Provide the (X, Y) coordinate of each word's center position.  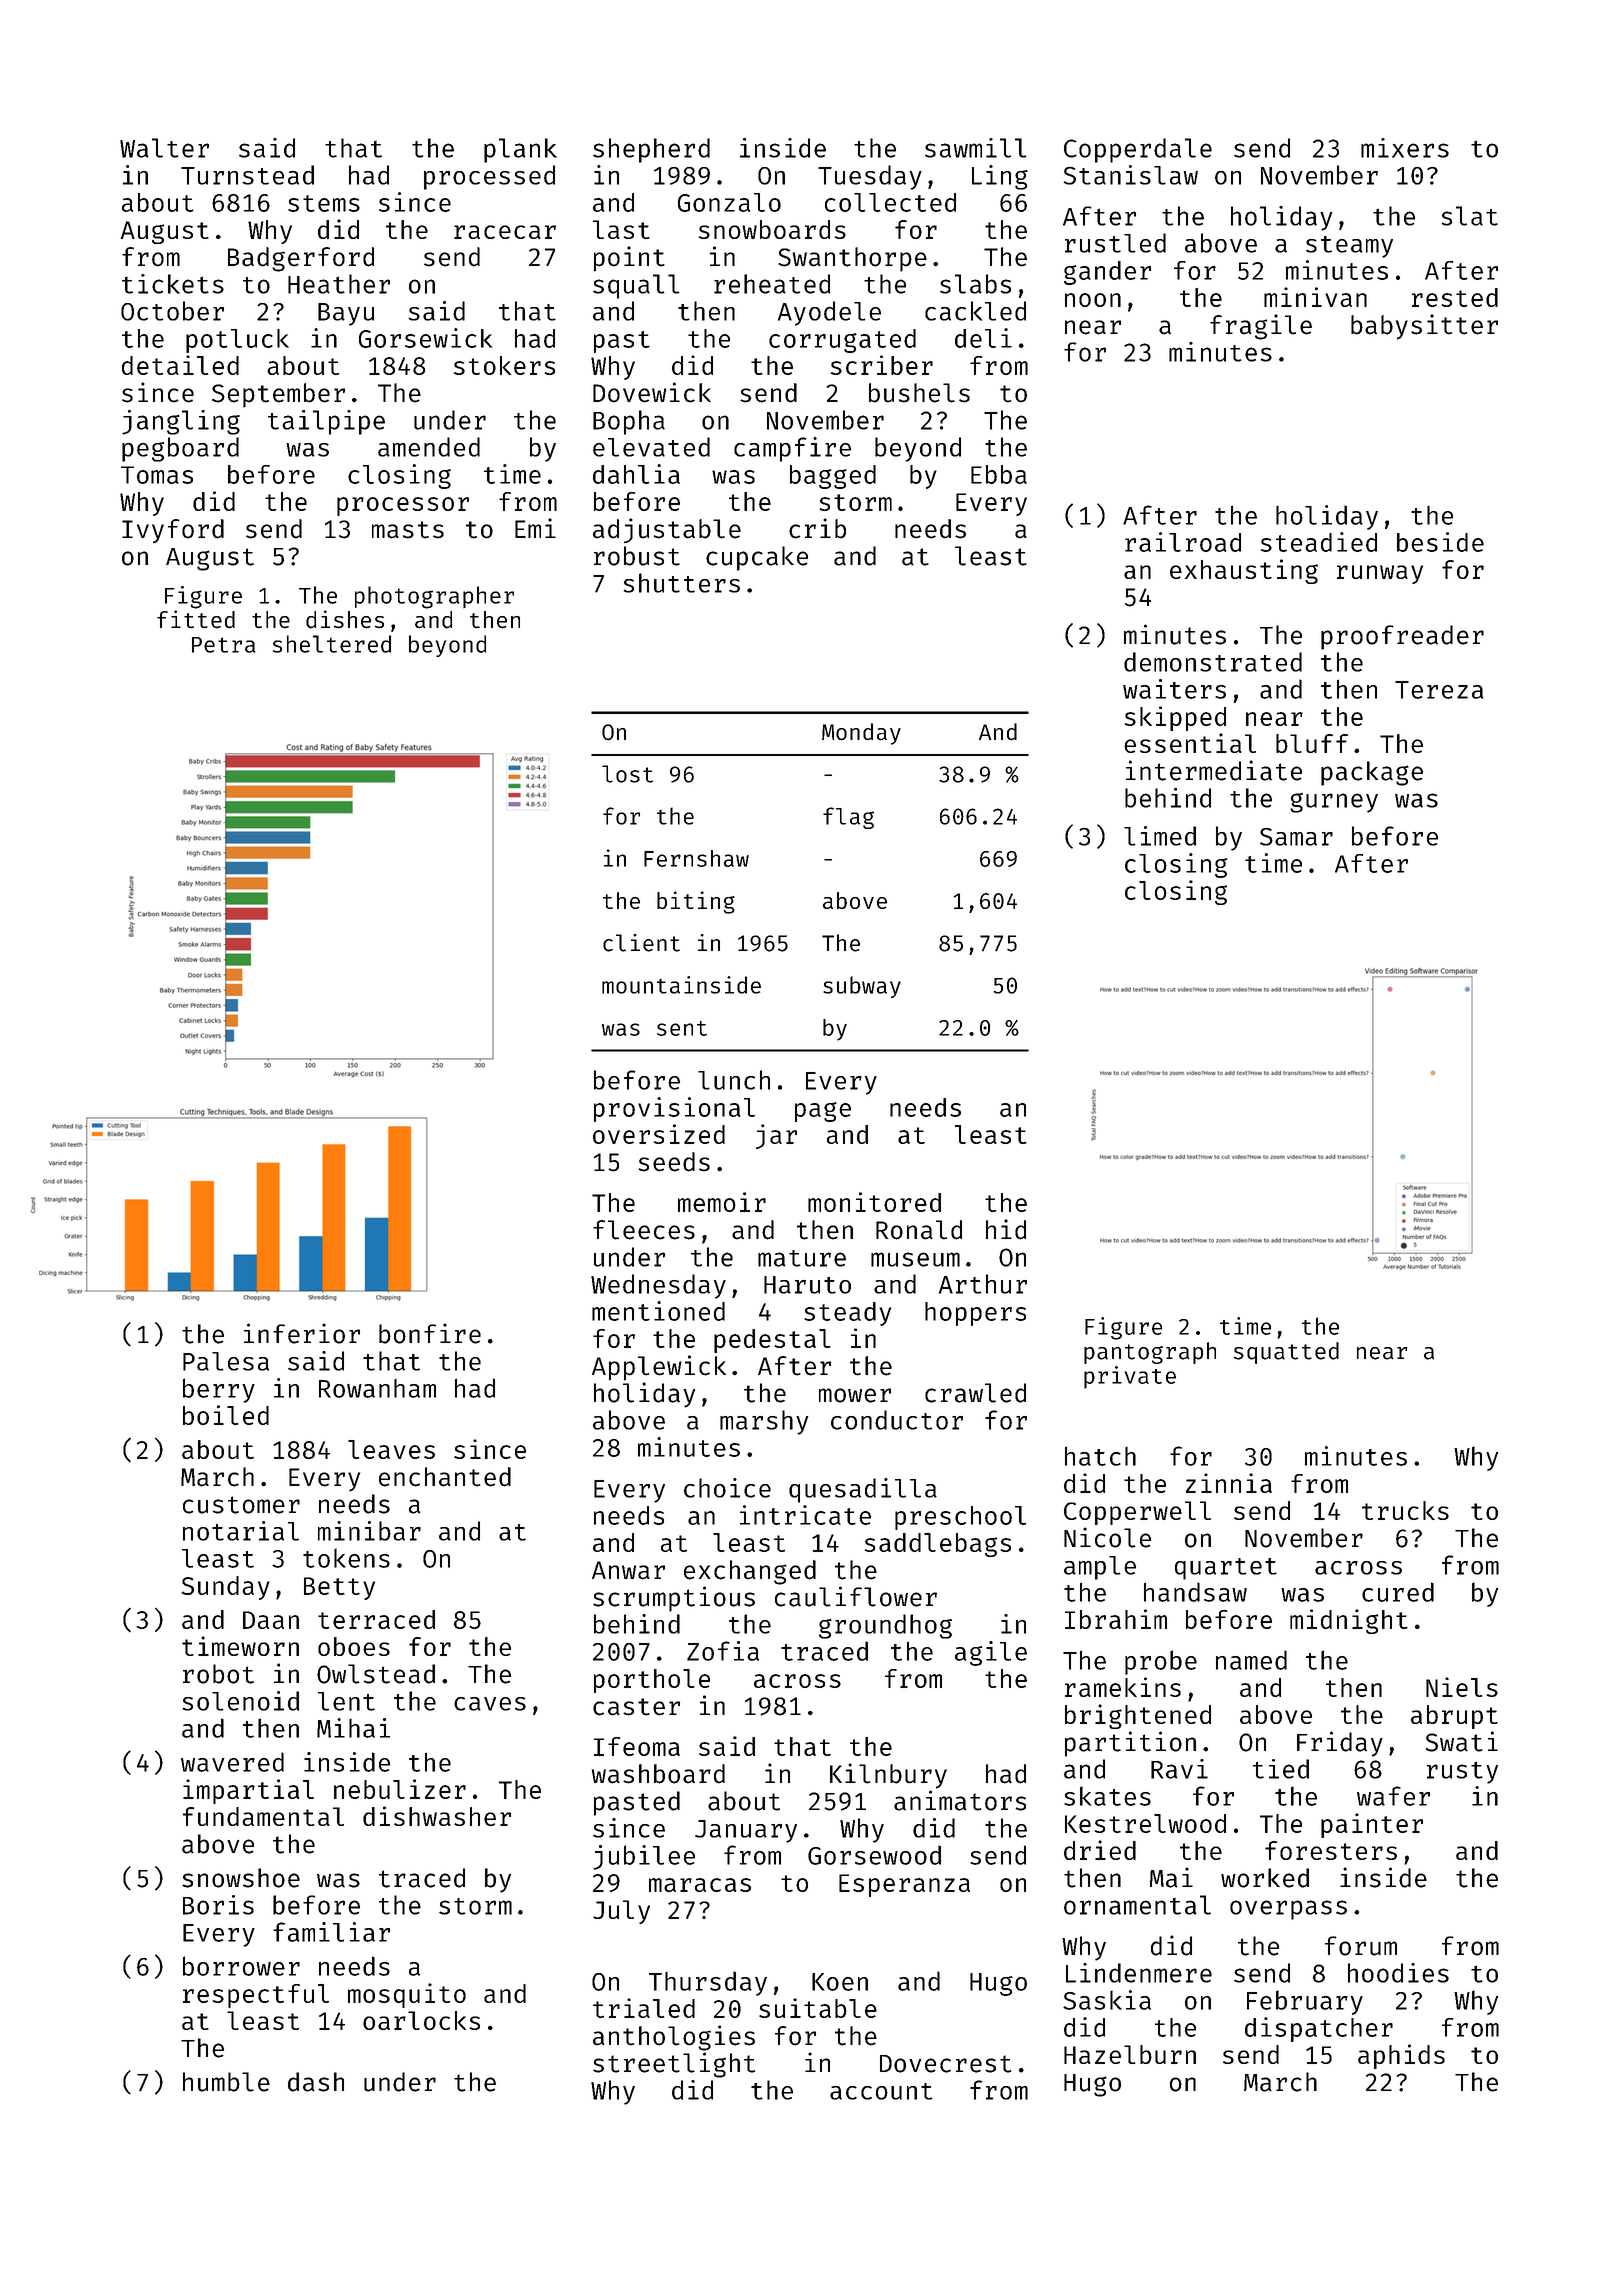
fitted (196, 619)
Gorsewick (425, 338)
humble (226, 2082)
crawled (975, 1393)
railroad (1183, 542)
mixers (1405, 148)
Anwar (628, 1570)
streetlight (674, 2065)
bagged (833, 477)
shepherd (651, 150)
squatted (1286, 1353)
